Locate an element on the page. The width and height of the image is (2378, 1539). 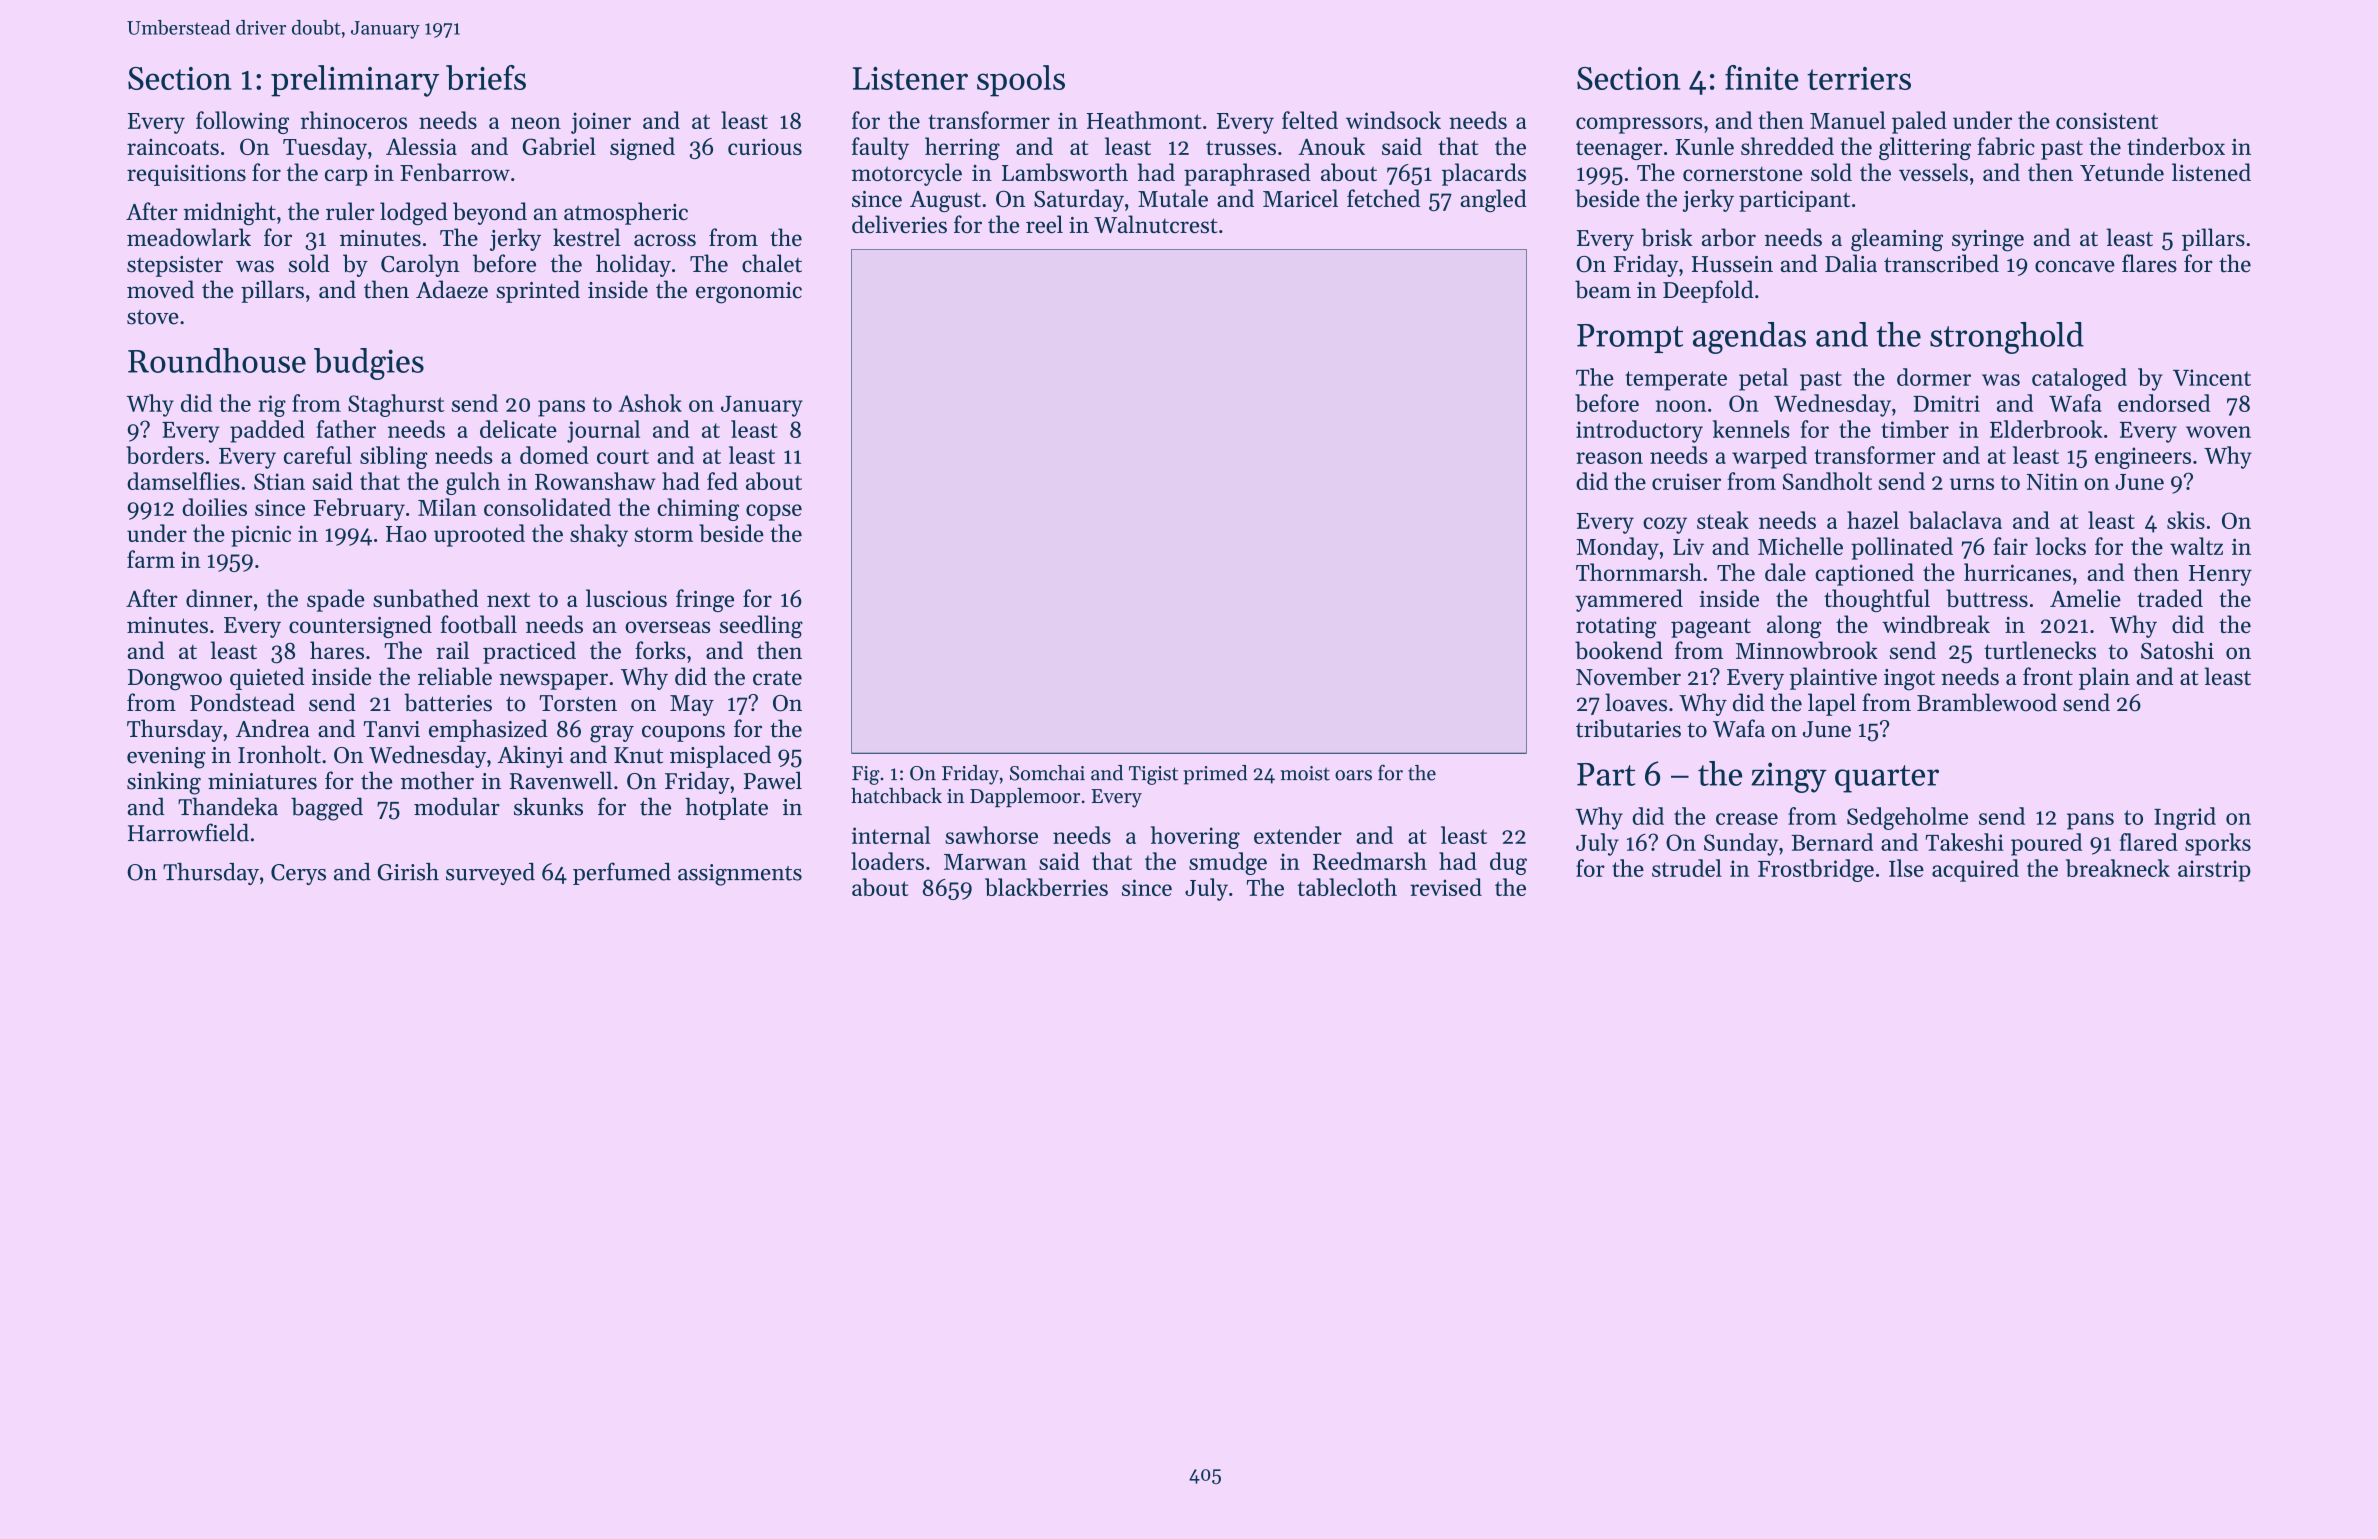
Dapplemoor is located at coordinates (1025, 797).
